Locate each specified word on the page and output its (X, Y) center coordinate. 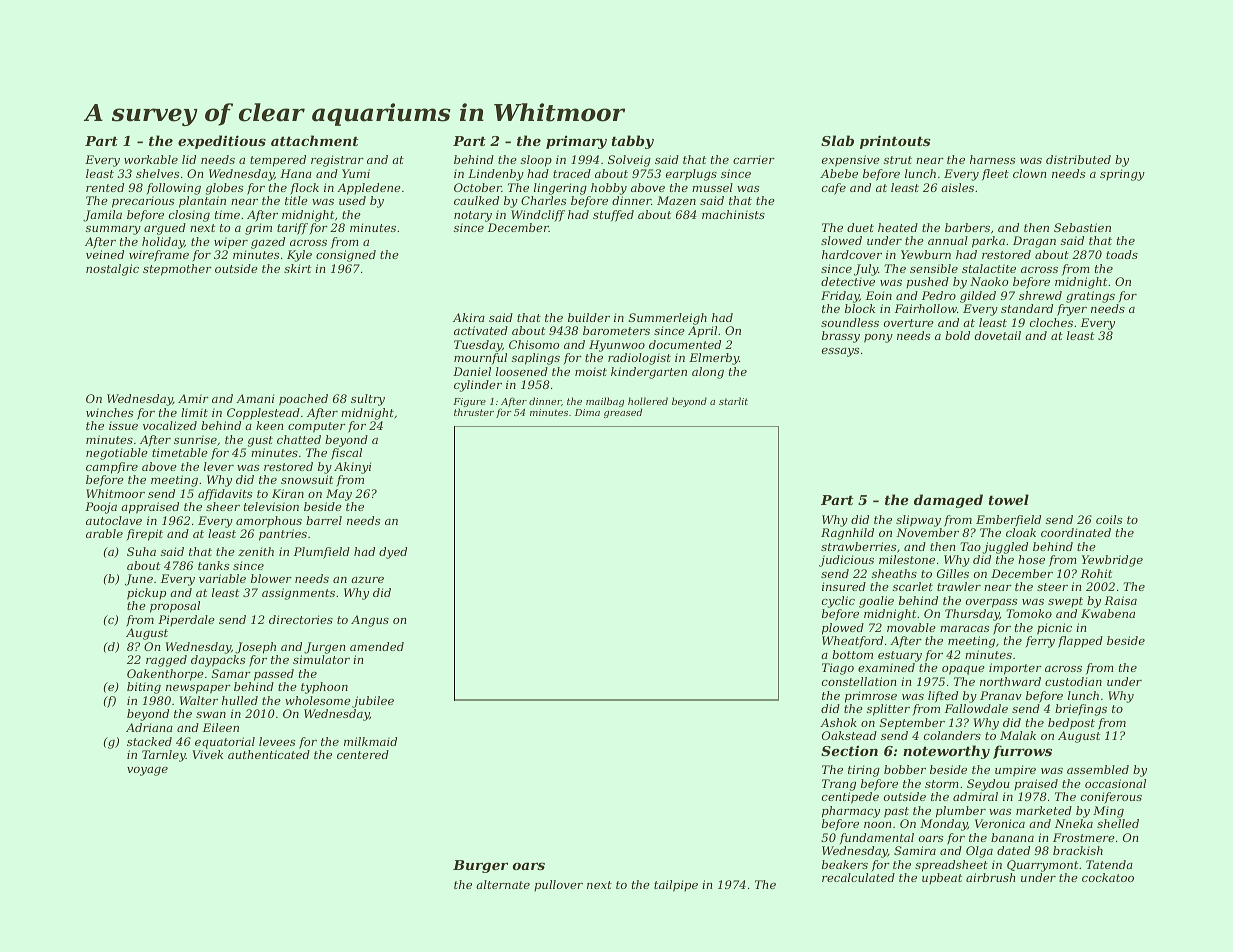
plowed (843, 629)
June (139, 580)
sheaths (894, 573)
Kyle (299, 256)
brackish (1078, 850)
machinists (733, 214)
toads (1122, 254)
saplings (536, 359)
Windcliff (538, 216)
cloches (1051, 322)
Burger (480, 866)
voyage (147, 771)
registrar (337, 161)
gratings (1090, 297)
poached (303, 400)
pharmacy (851, 812)
